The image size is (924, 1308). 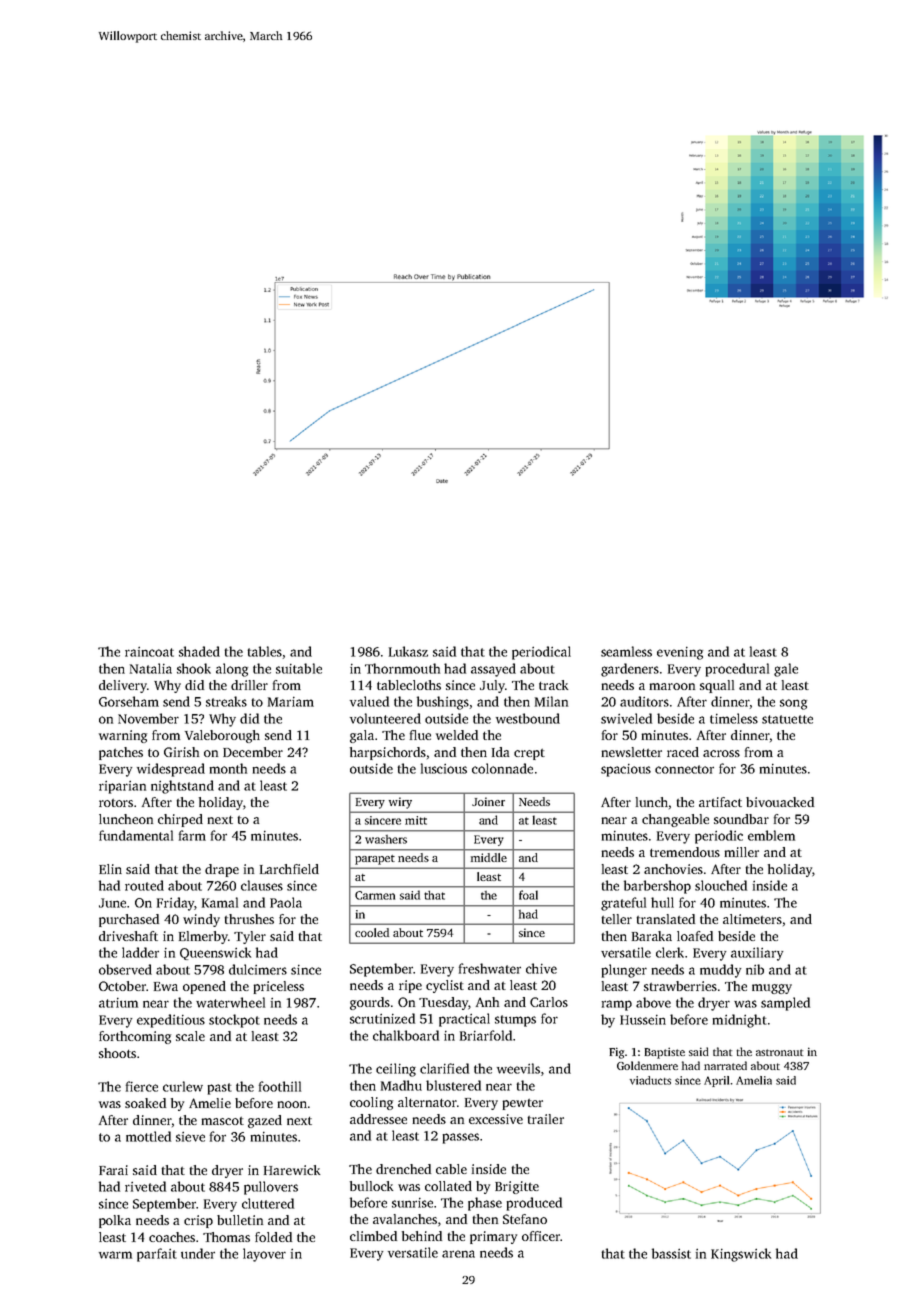 I want to click on gale, so click(x=786, y=670).
